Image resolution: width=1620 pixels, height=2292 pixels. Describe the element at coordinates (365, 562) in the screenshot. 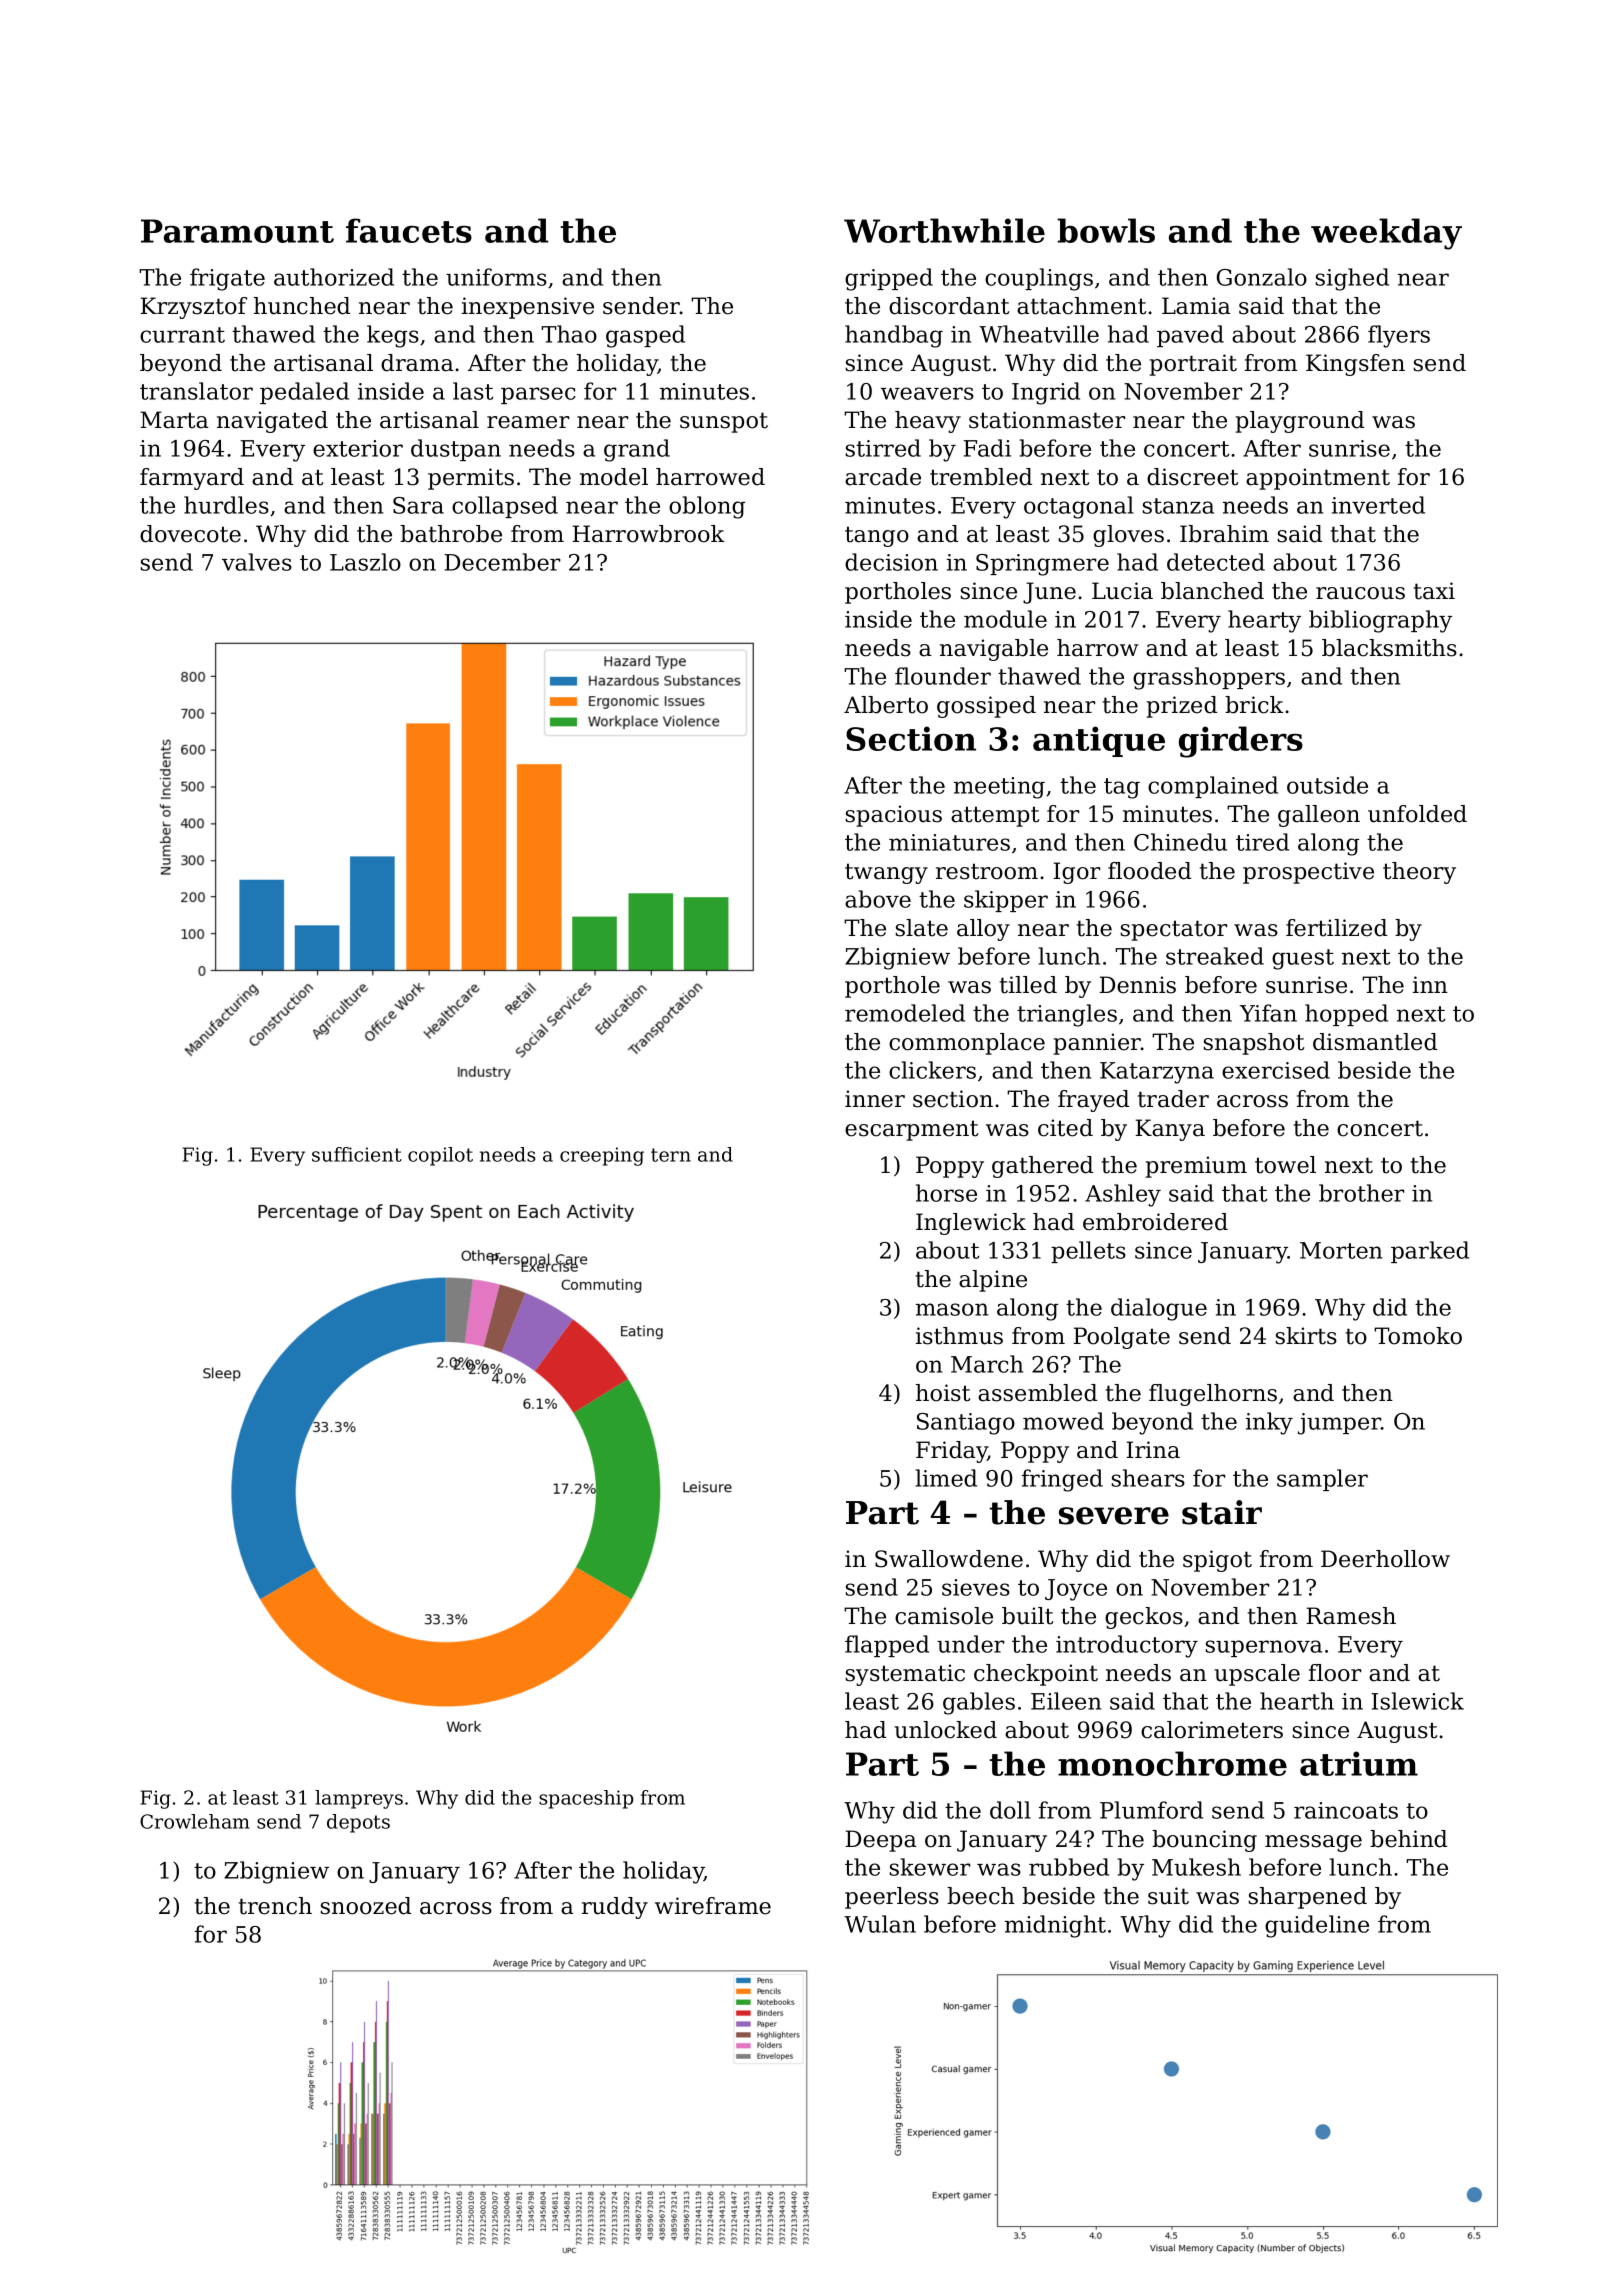

I see `Laszlo` at that location.
